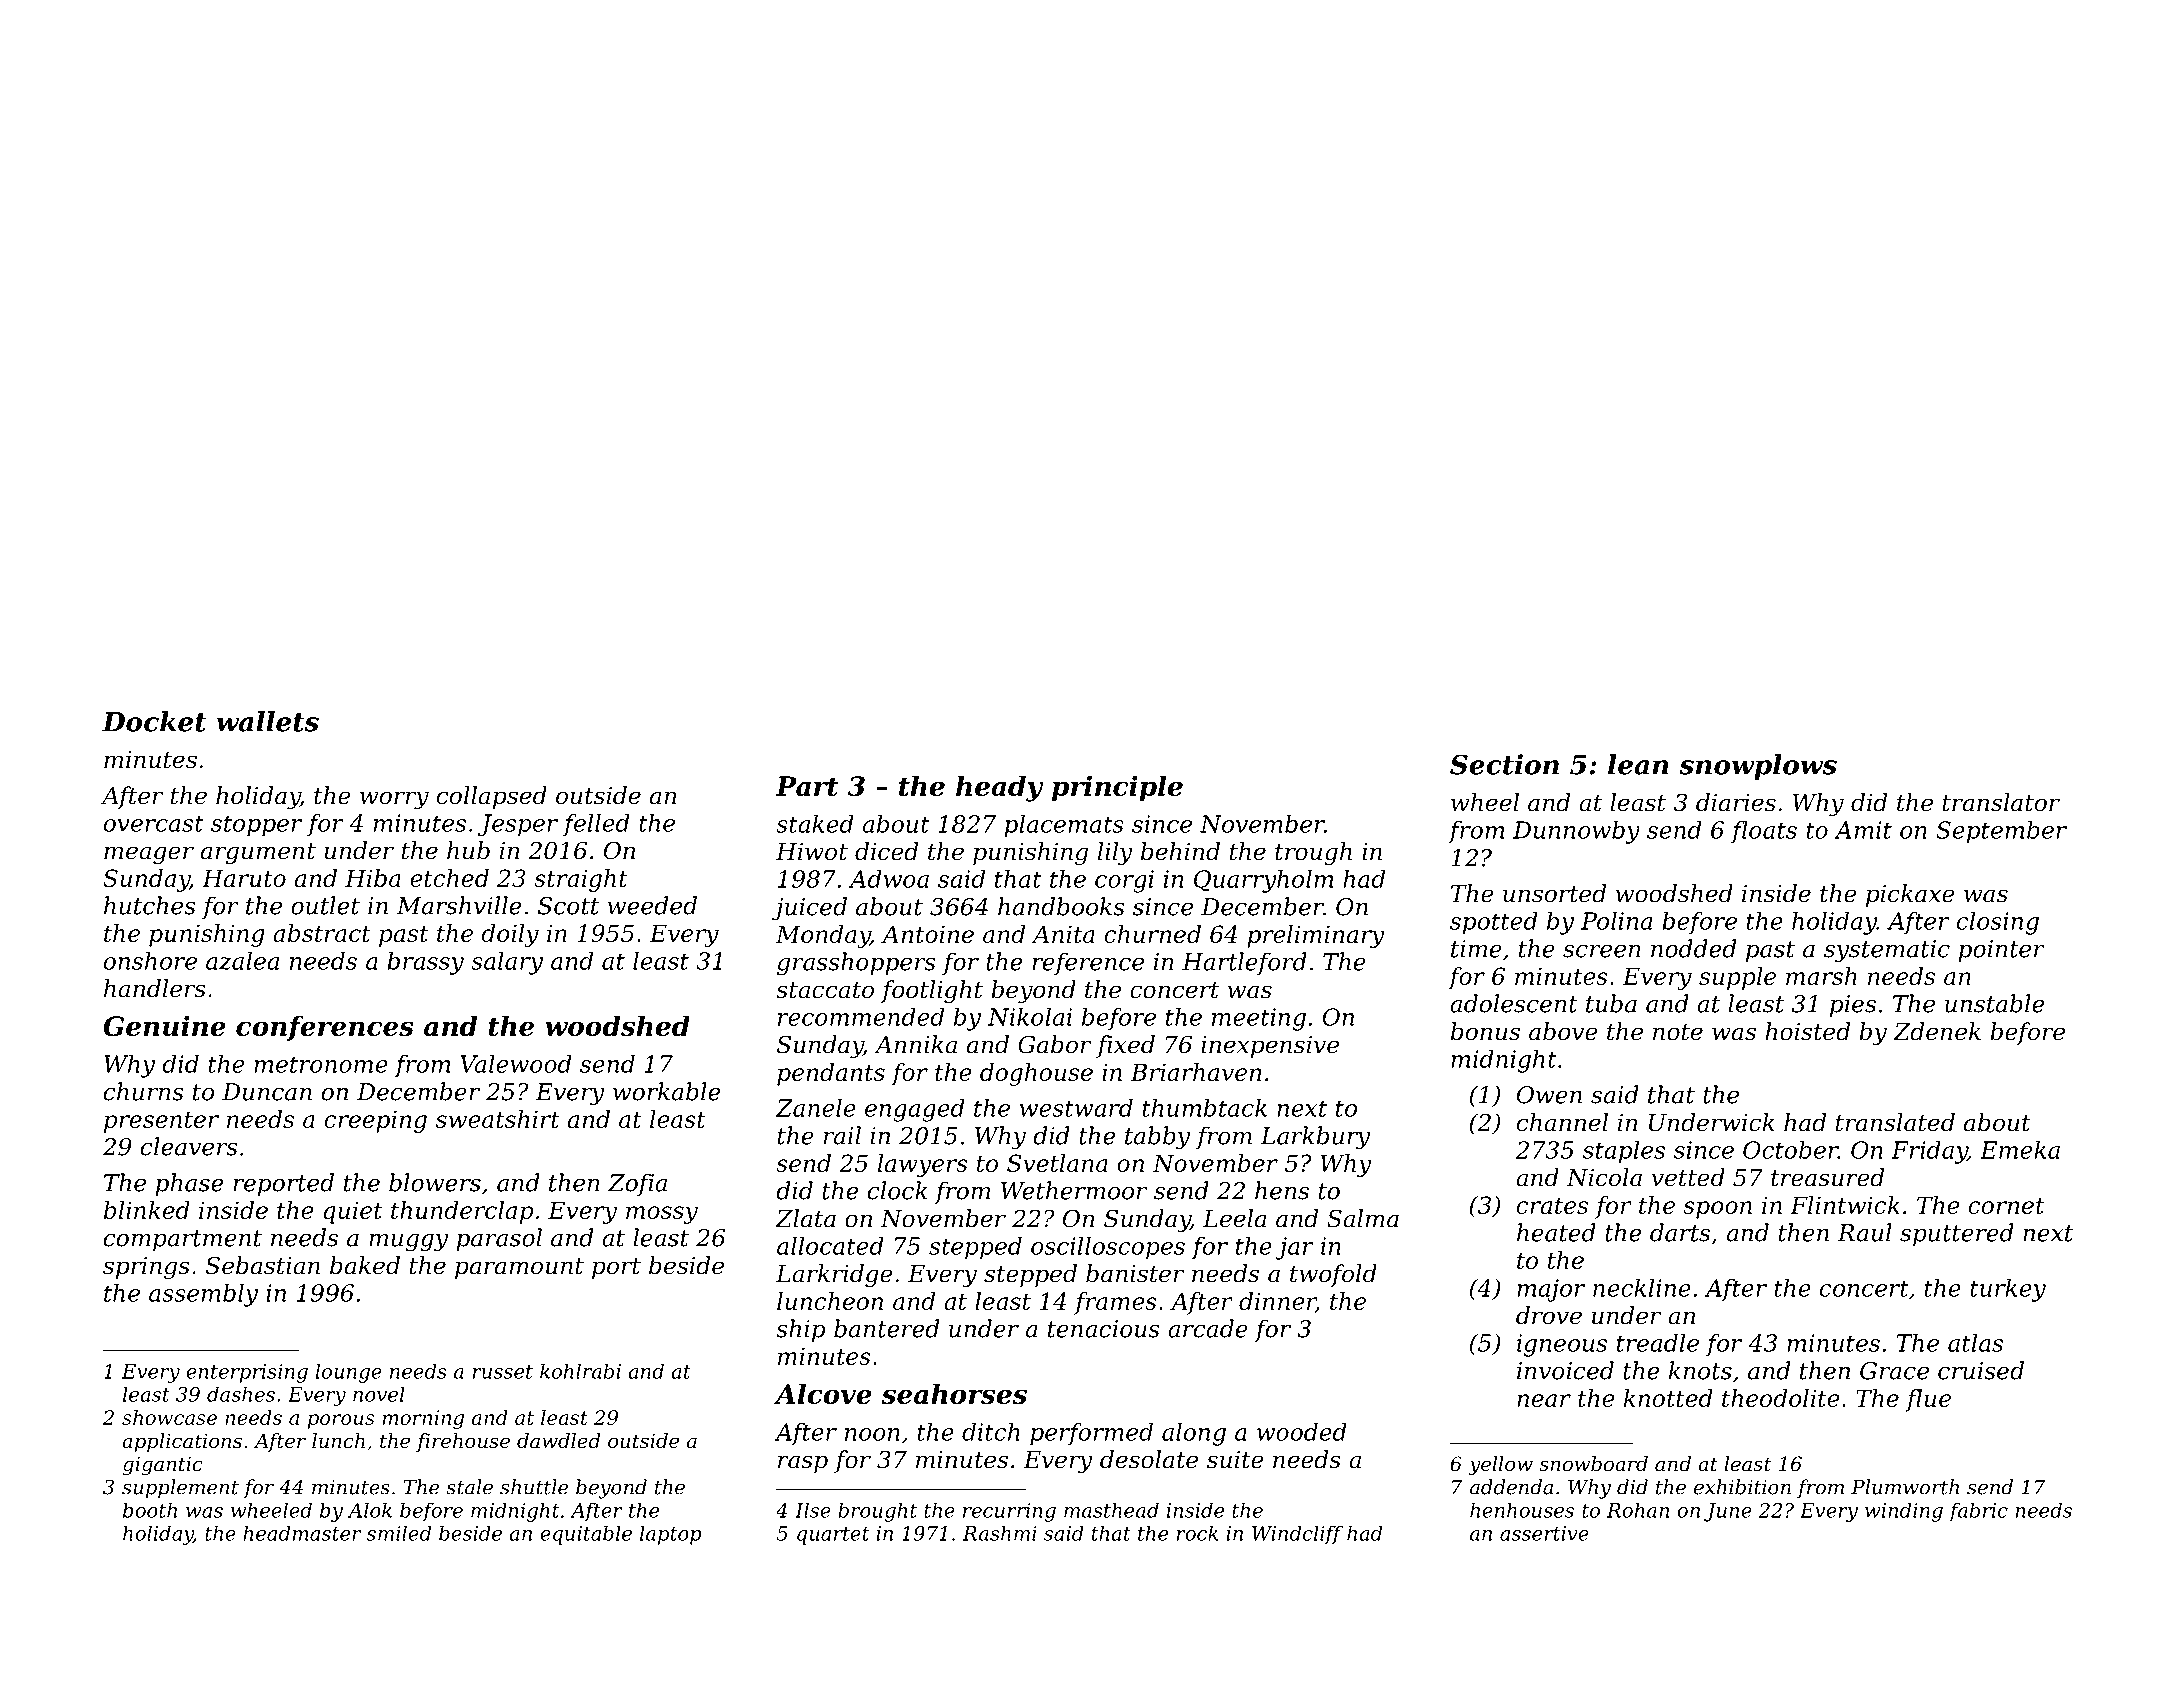 The height and width of the screenshot is (1683, 2178). Describe the element at coordinates (1957, 1234) in the screenshot. I see `sputtered` at that location.
